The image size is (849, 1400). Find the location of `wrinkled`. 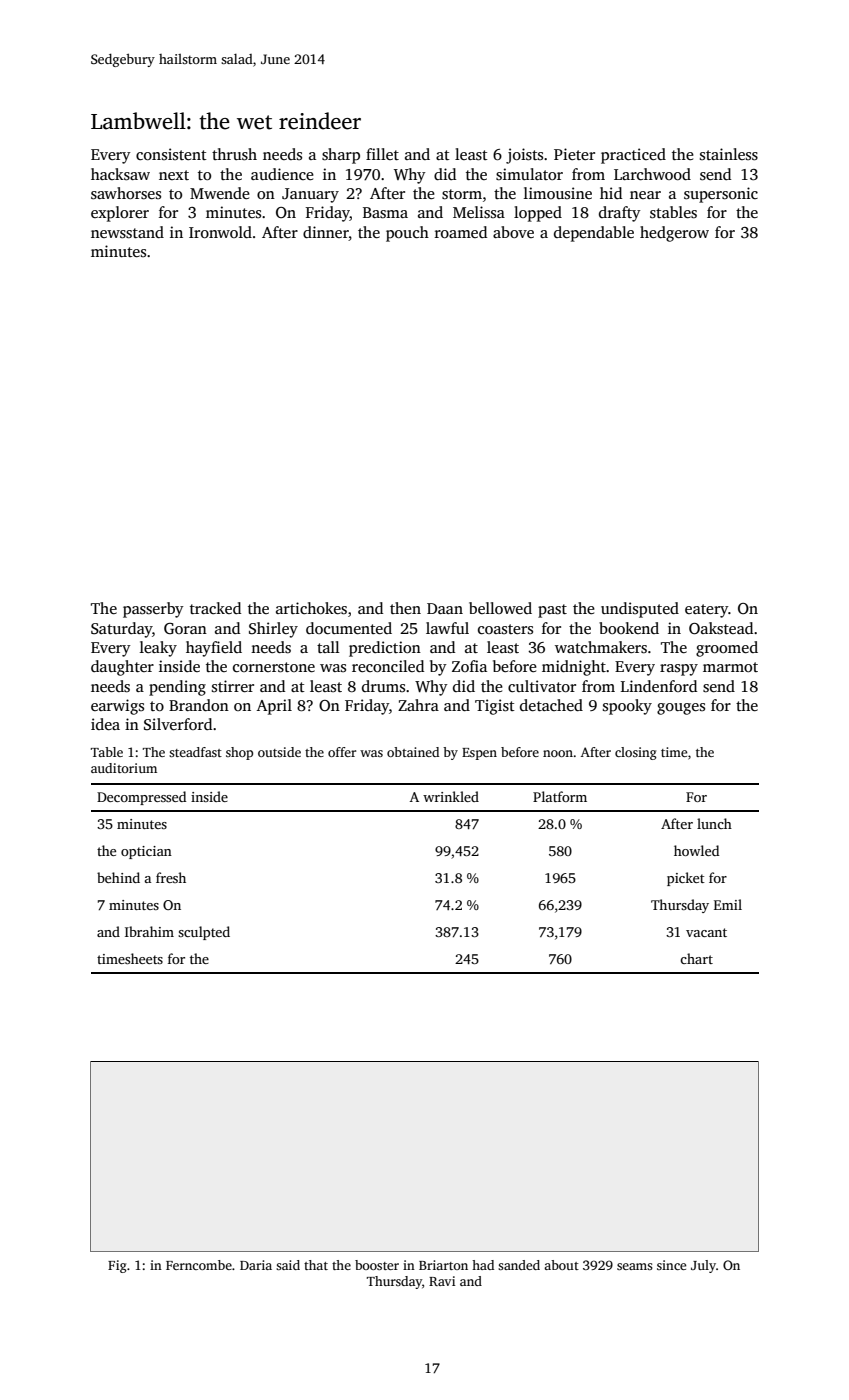

wrinkled is located at coordinates (451, 796).
